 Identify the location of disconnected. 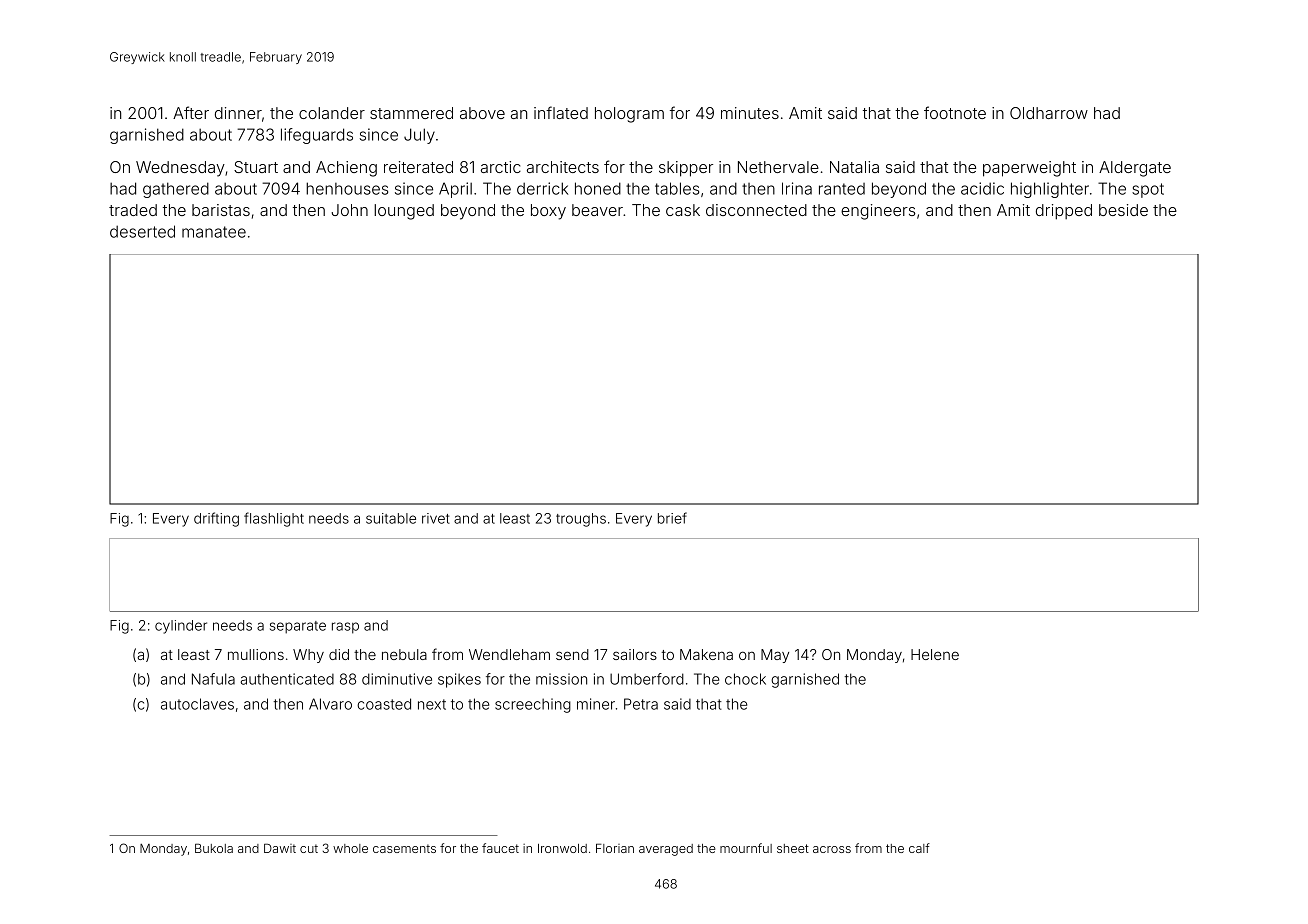
(756, 210).
